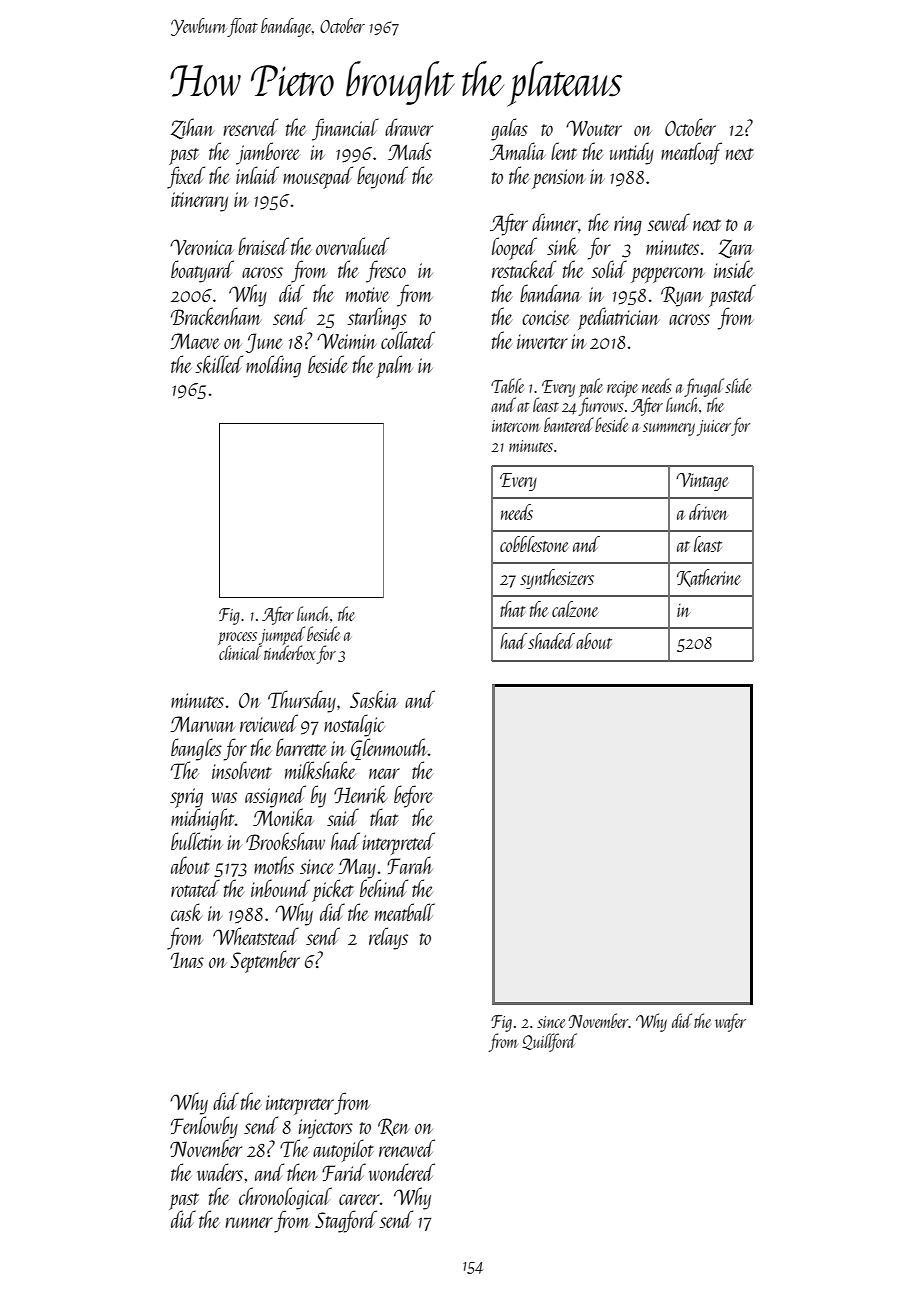 The image size is (924, 1311). I want to click on Quillford, so click(549, 1042).
